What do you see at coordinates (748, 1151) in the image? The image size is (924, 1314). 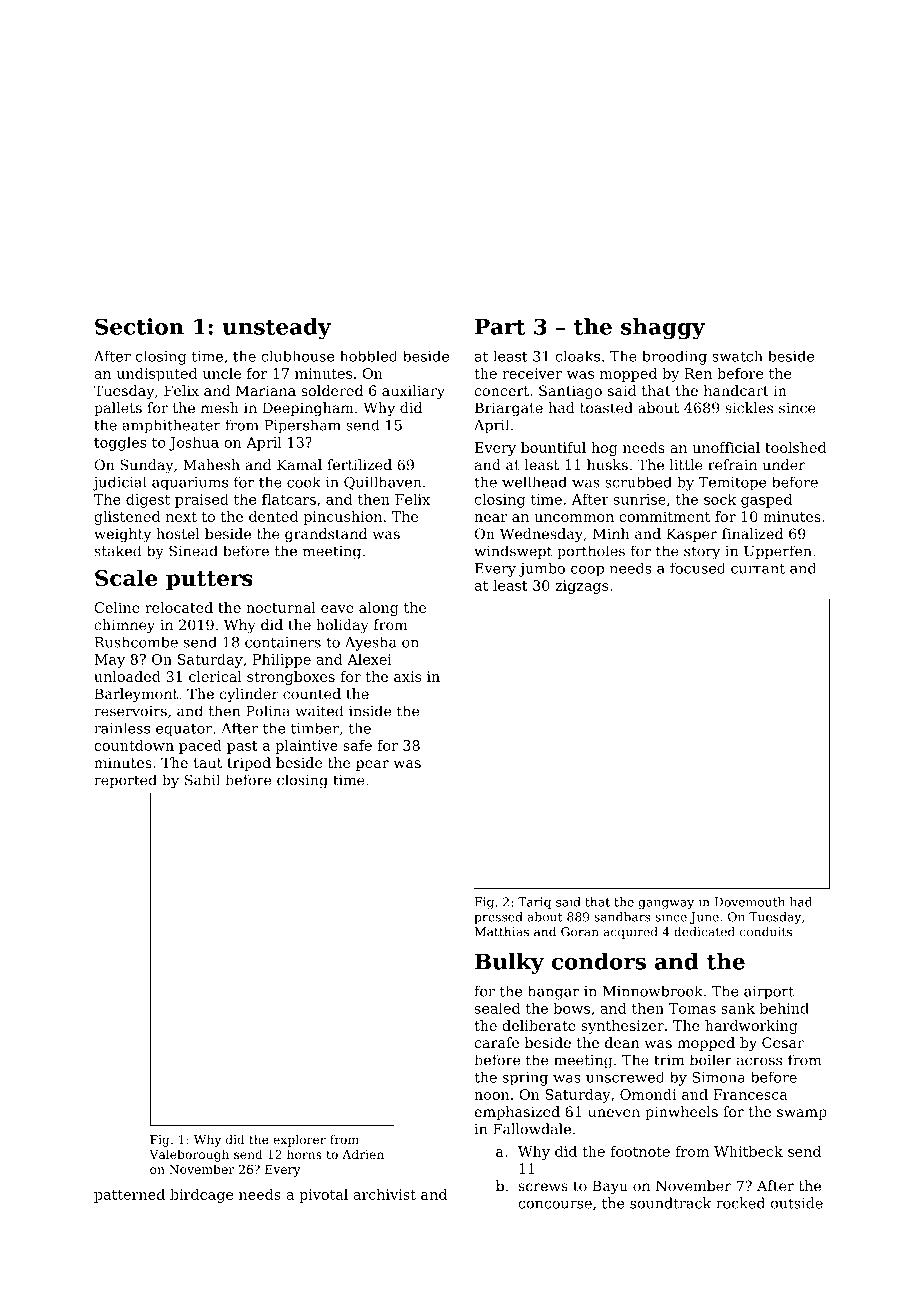 I see `Whitbeck` at bounding box center [748, 1151].
